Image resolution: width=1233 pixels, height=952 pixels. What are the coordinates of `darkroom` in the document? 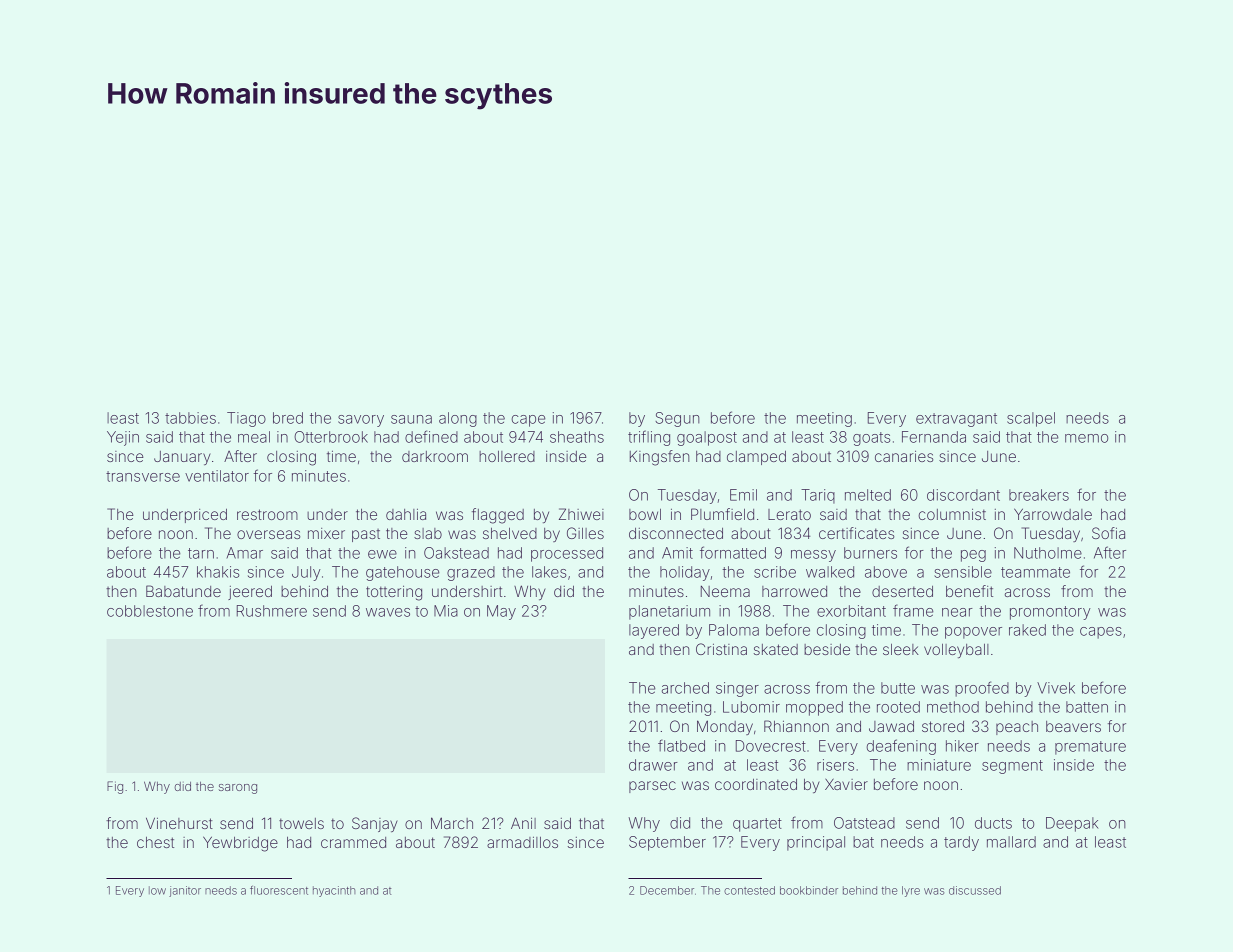 It's located at (435, 456).
